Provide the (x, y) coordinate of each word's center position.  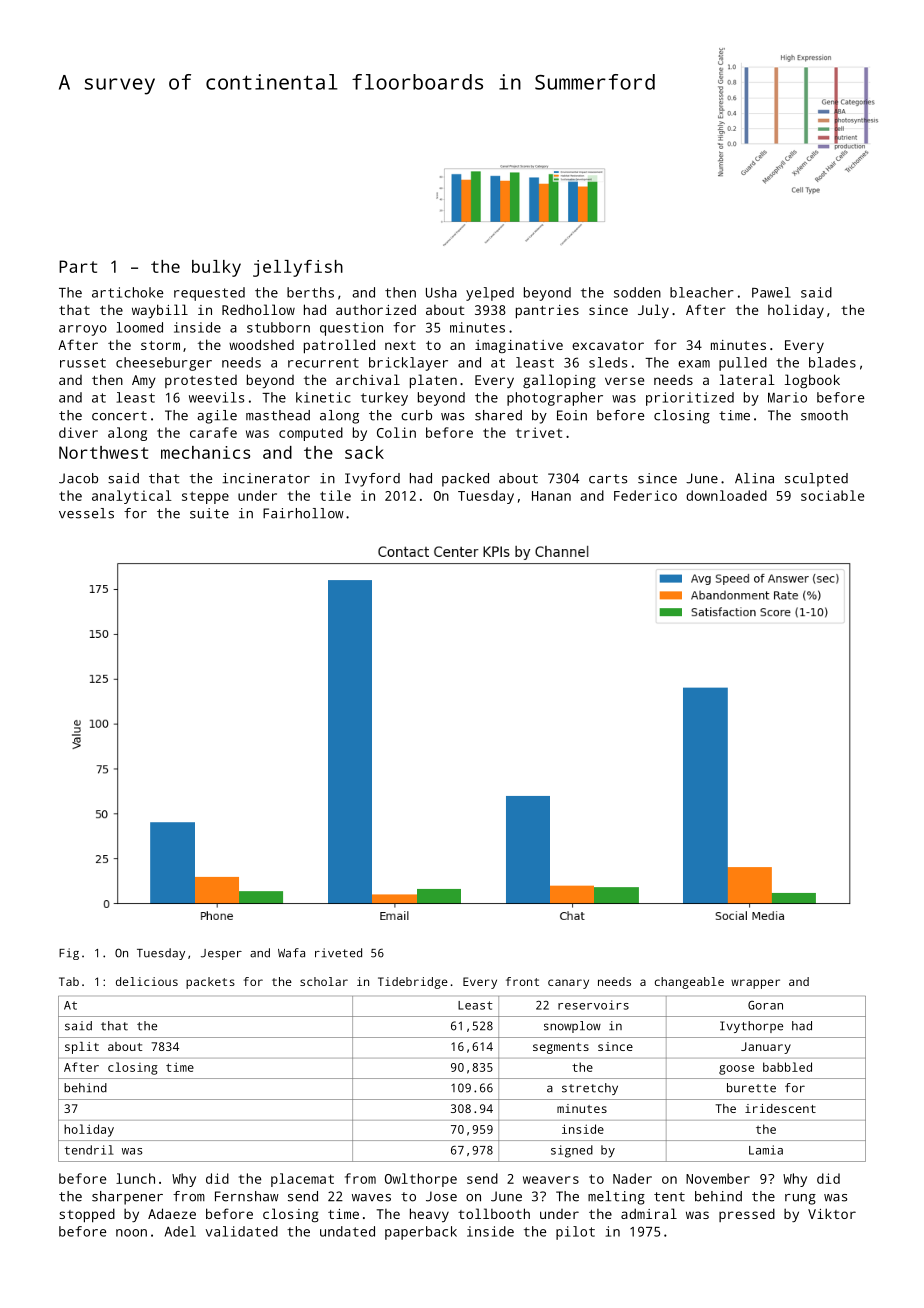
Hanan (551, 496)
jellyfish (298, 268)
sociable (832, 495)
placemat (302, 1180)
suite (209, 513)
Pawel (771, 292)
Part (78, 266)
